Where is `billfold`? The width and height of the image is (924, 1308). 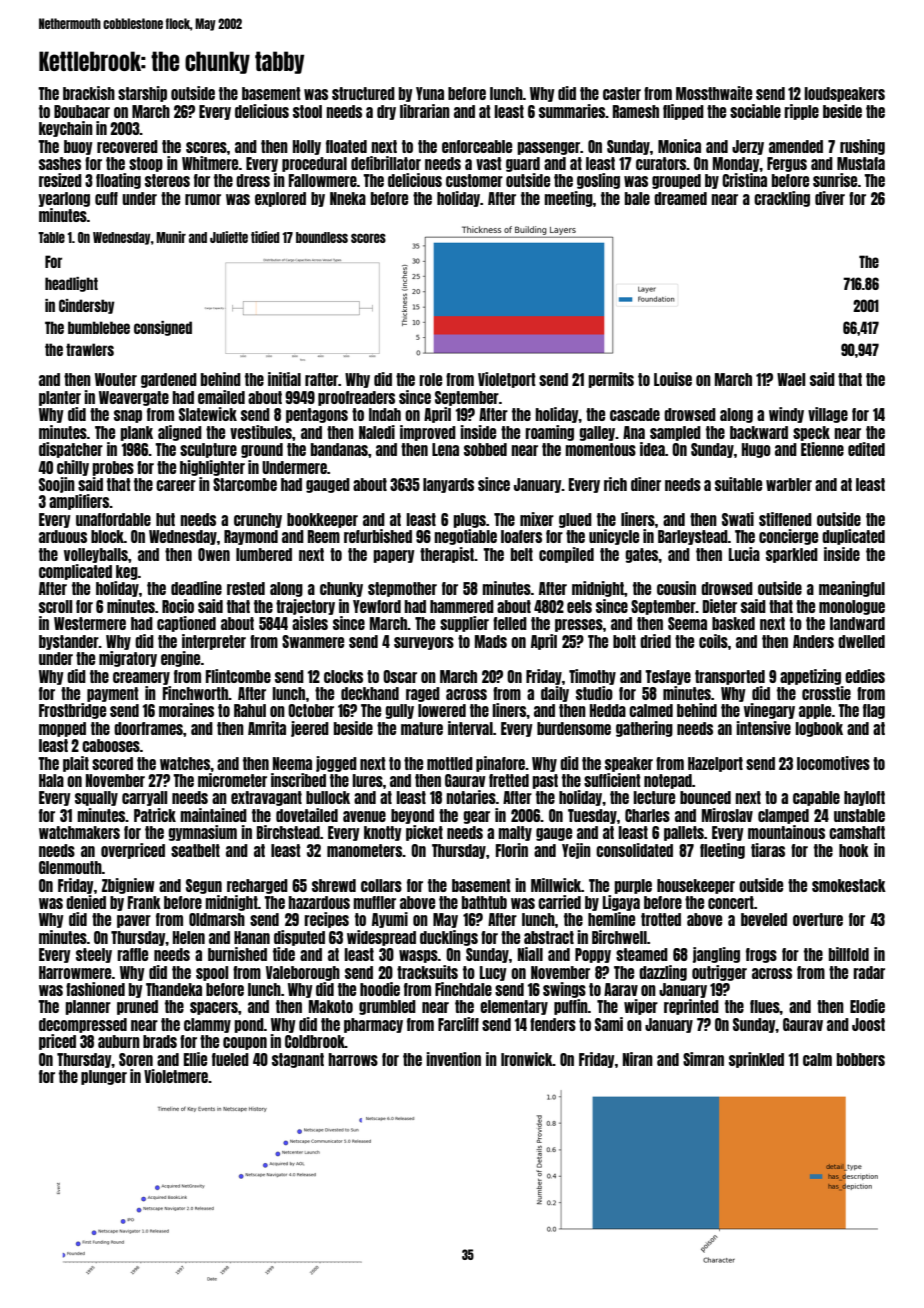 billfold is located at coordinates (849, 954).
